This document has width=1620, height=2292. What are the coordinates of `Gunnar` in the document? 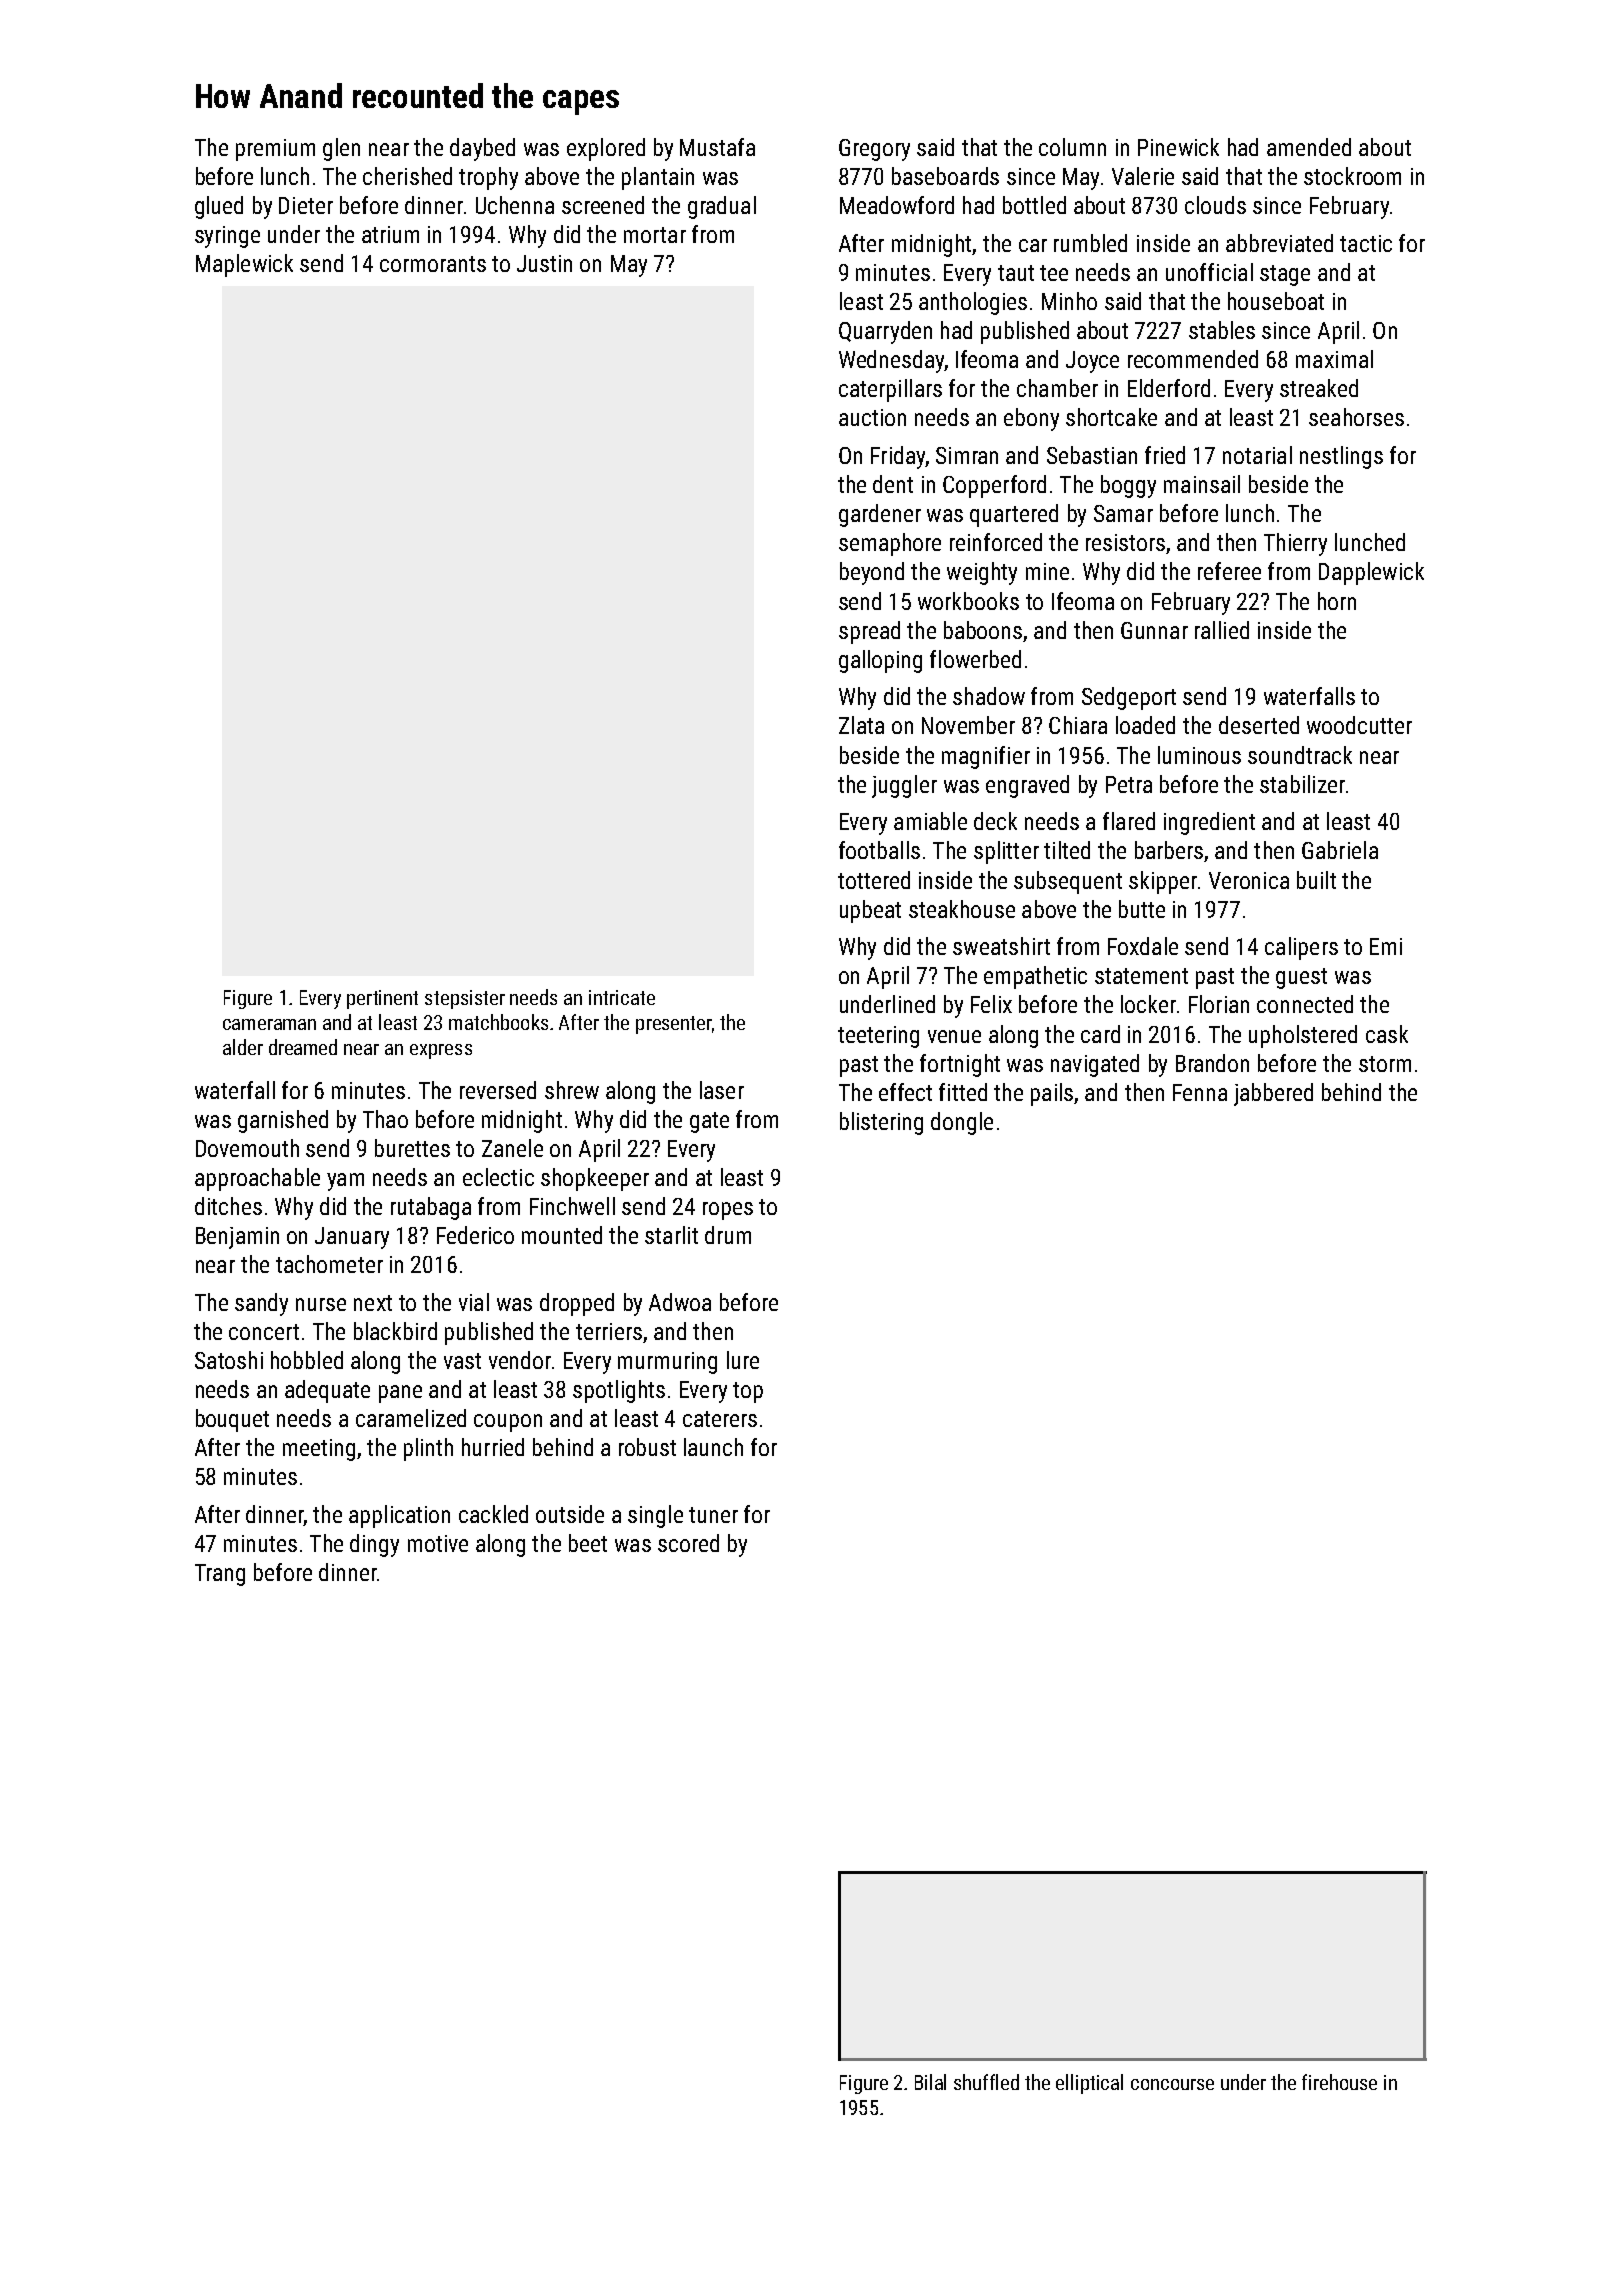 It's located at (1154, 630).
